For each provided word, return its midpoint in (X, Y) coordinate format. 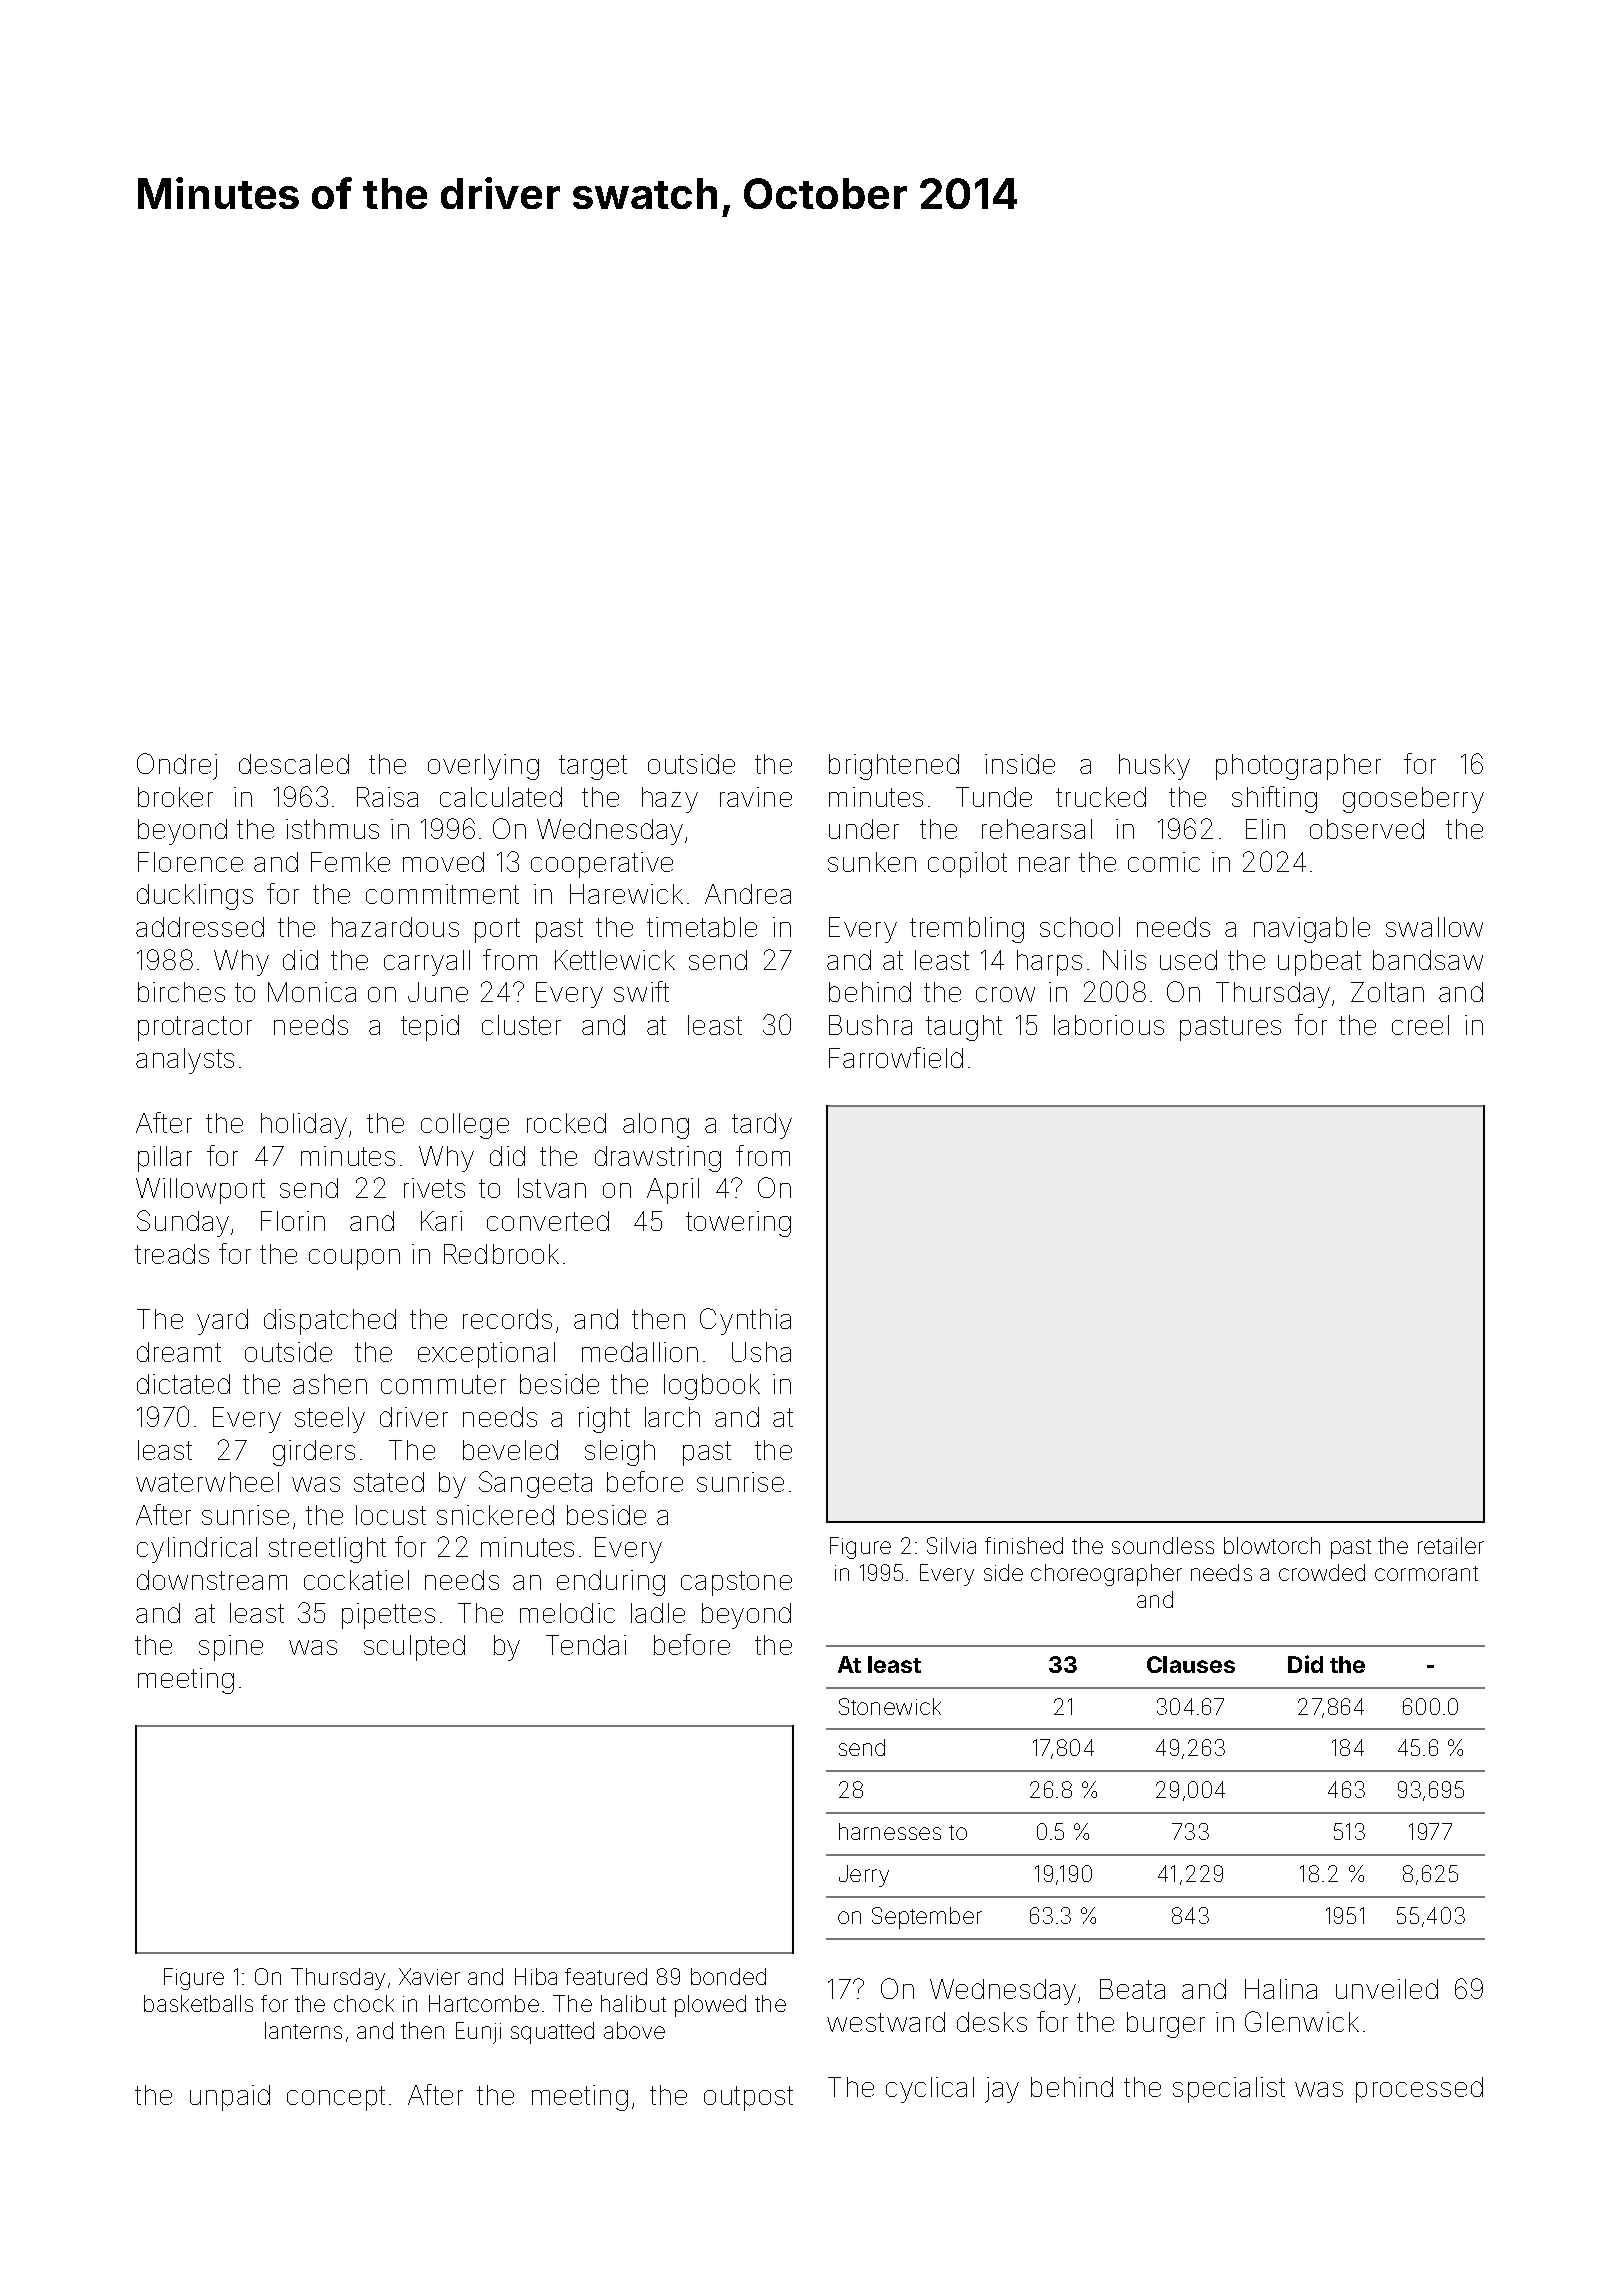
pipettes (388, 1616)
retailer (1451, 1545)
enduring (611, 1583)
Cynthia (745, 1321)
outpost (748, 2098)
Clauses (1191, 1664)
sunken (872, 862)
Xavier (429, 1976)
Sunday (183, 1223)
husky (1154, 767)
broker (175, 797)
